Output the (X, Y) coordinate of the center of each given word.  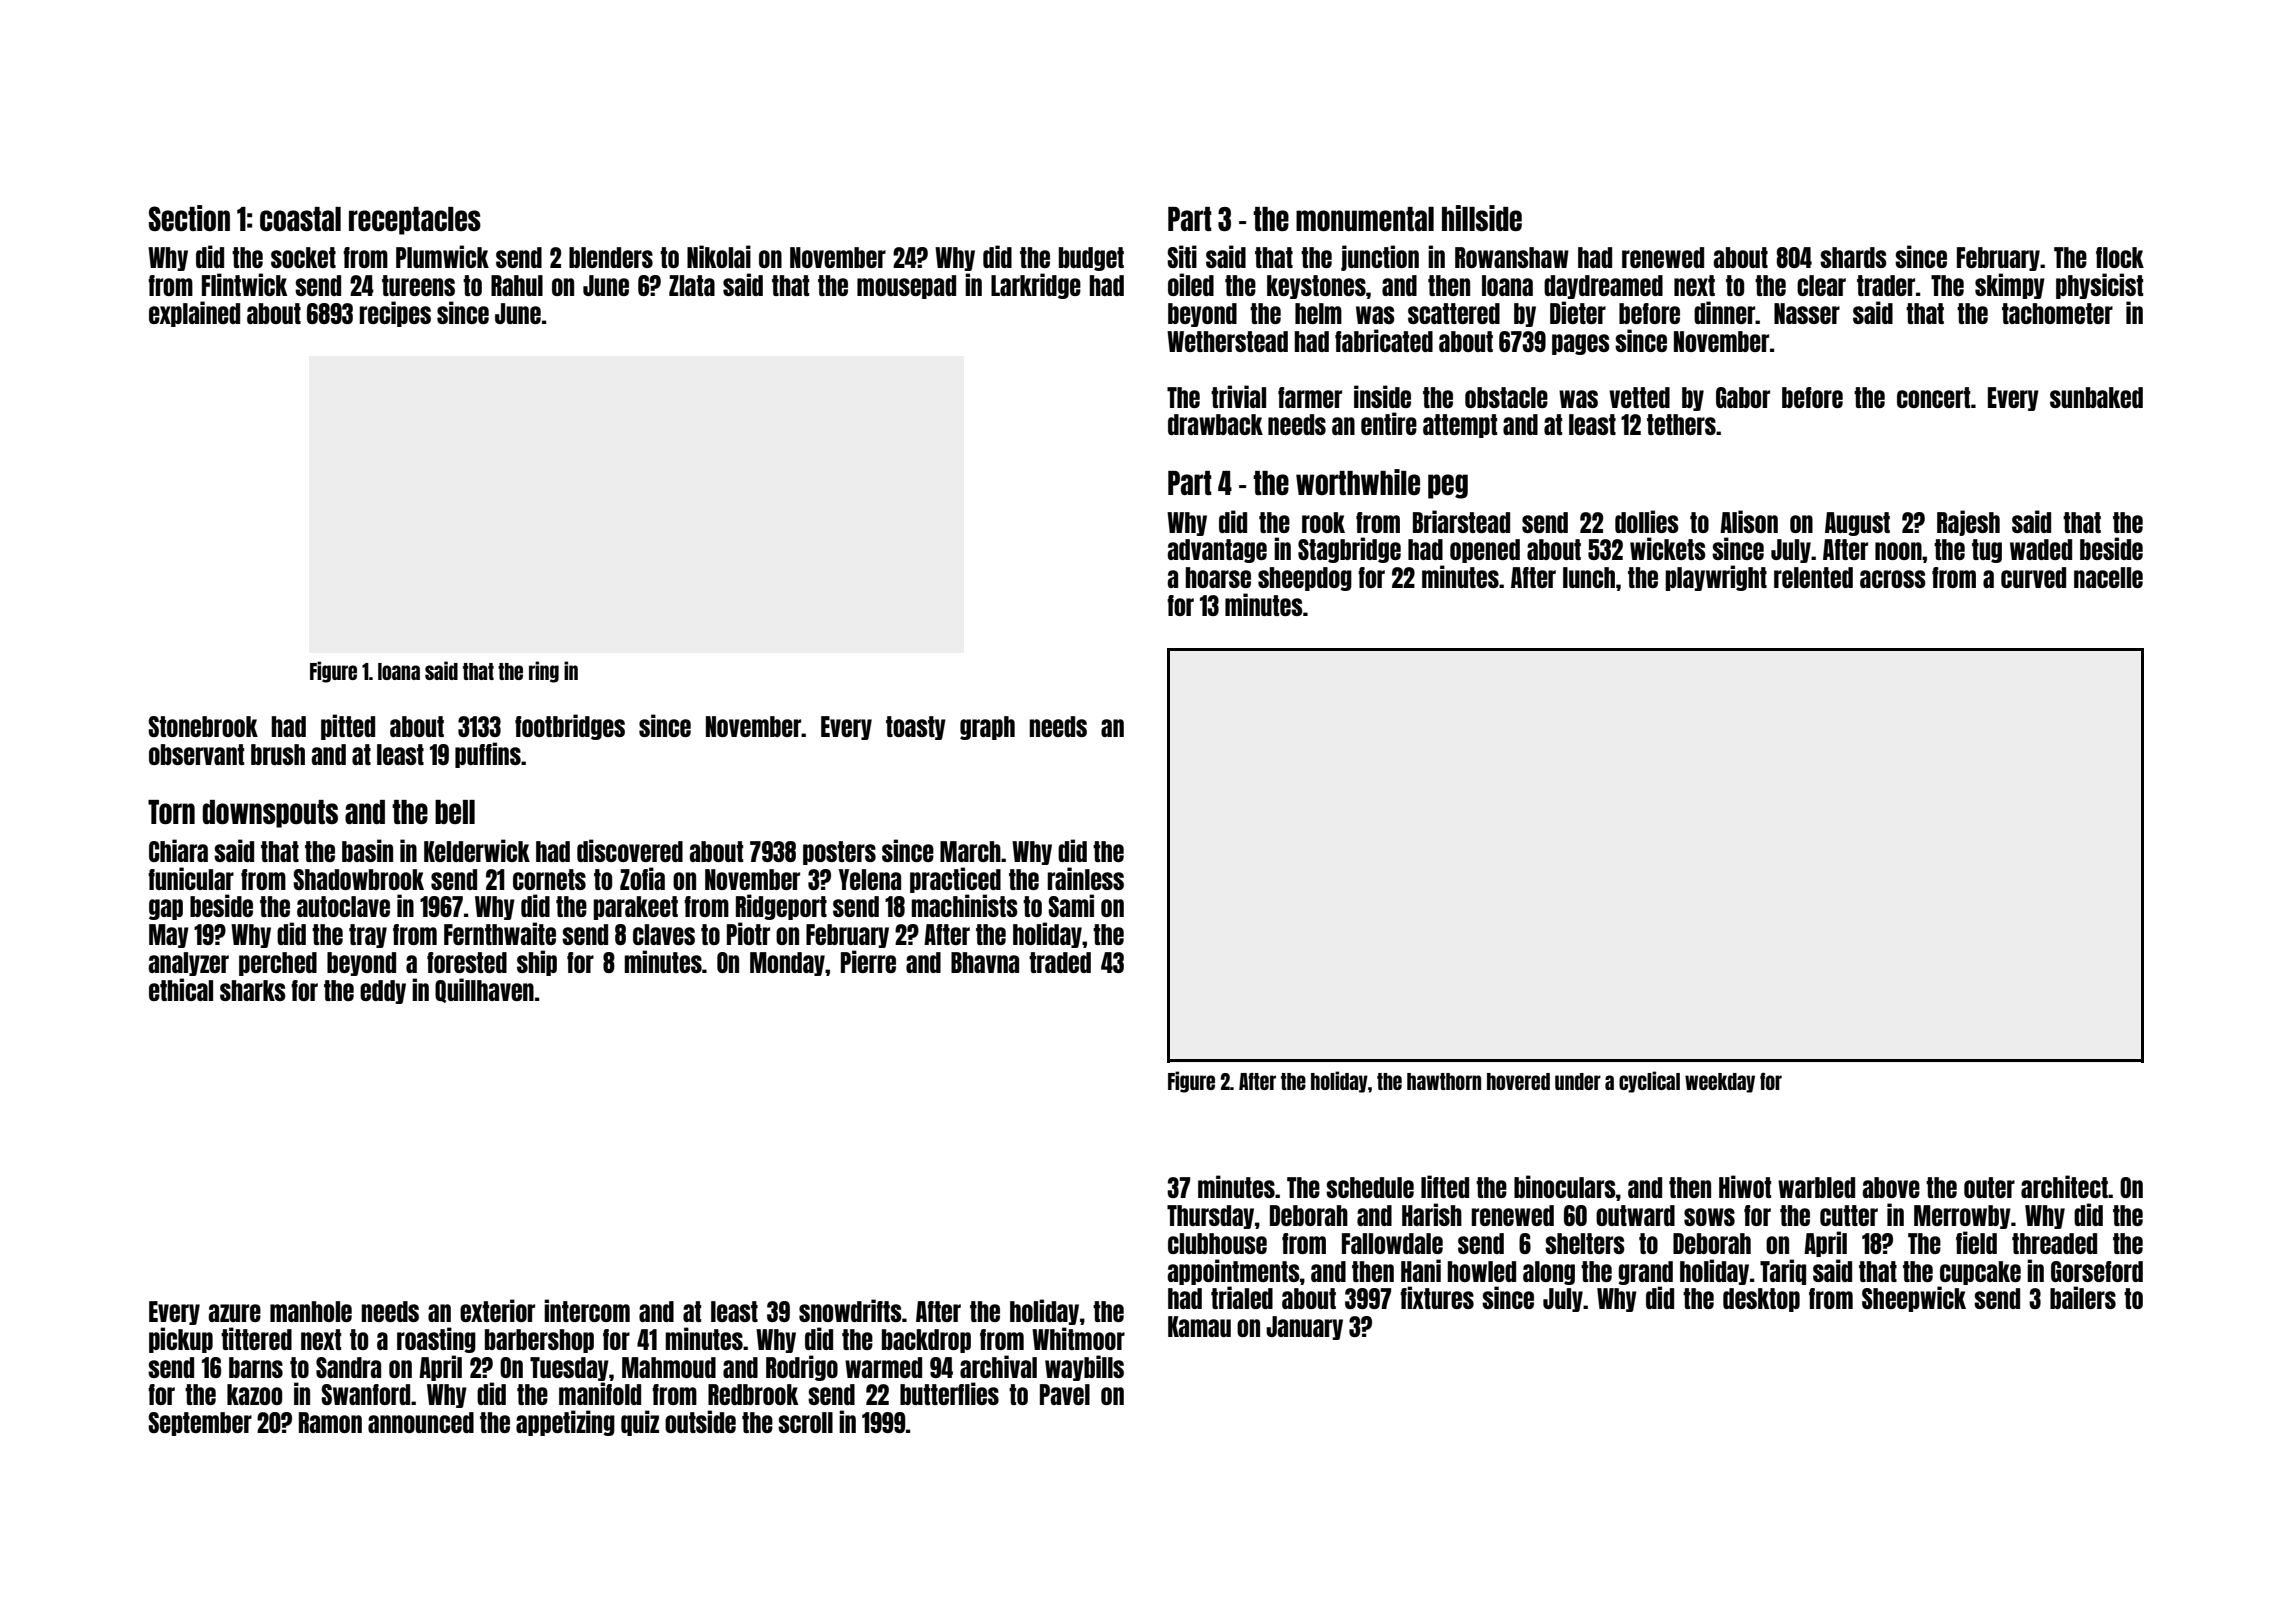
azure (234, 1313)
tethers (1681, 424)
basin (367, 850)
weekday (1720, 1083)
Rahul (517, 285)
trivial (1238, 396)
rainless (1085, 878)
